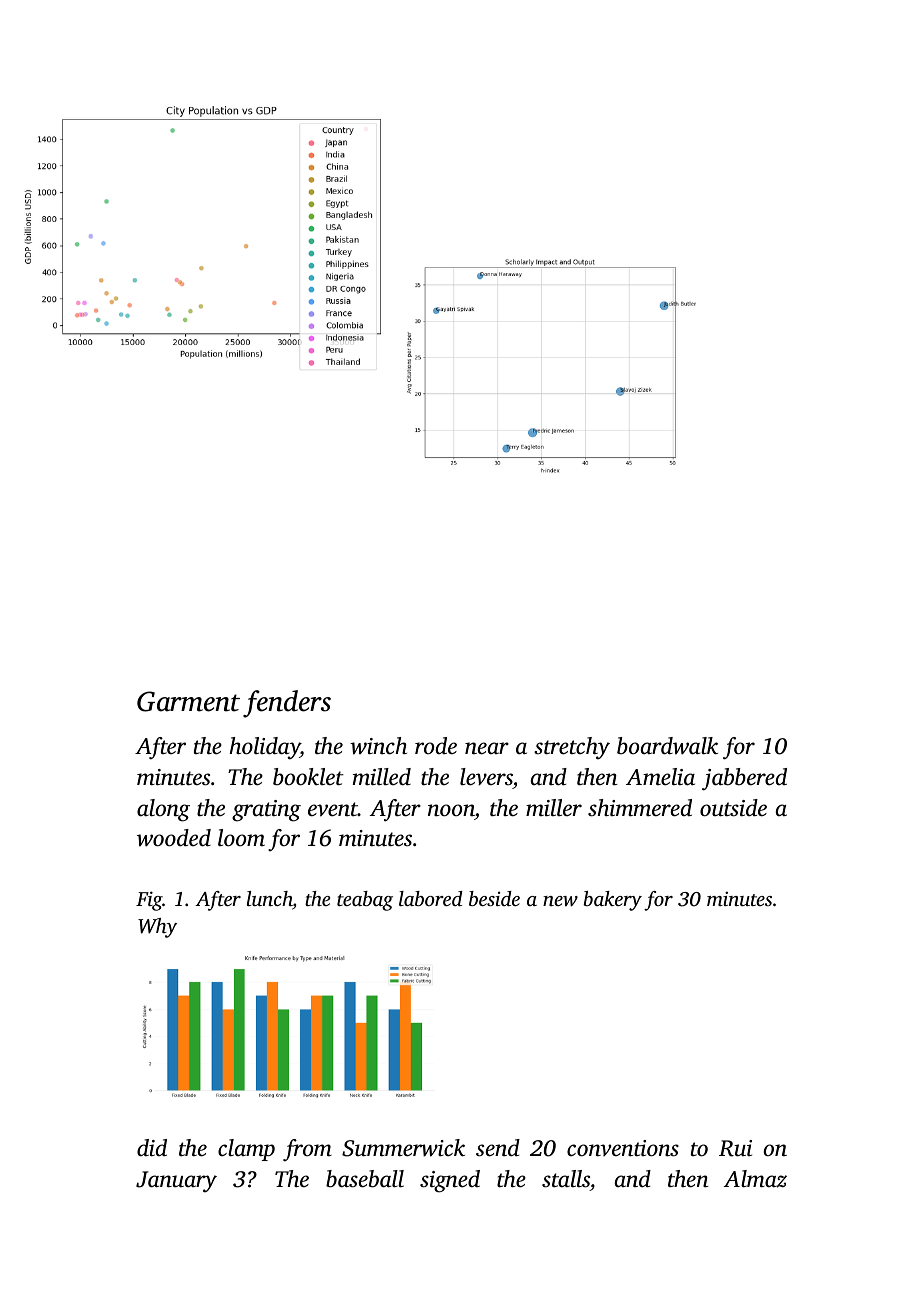 The height and width of the image is (1314, 924). I want to click on did, so click(152, 1147).
